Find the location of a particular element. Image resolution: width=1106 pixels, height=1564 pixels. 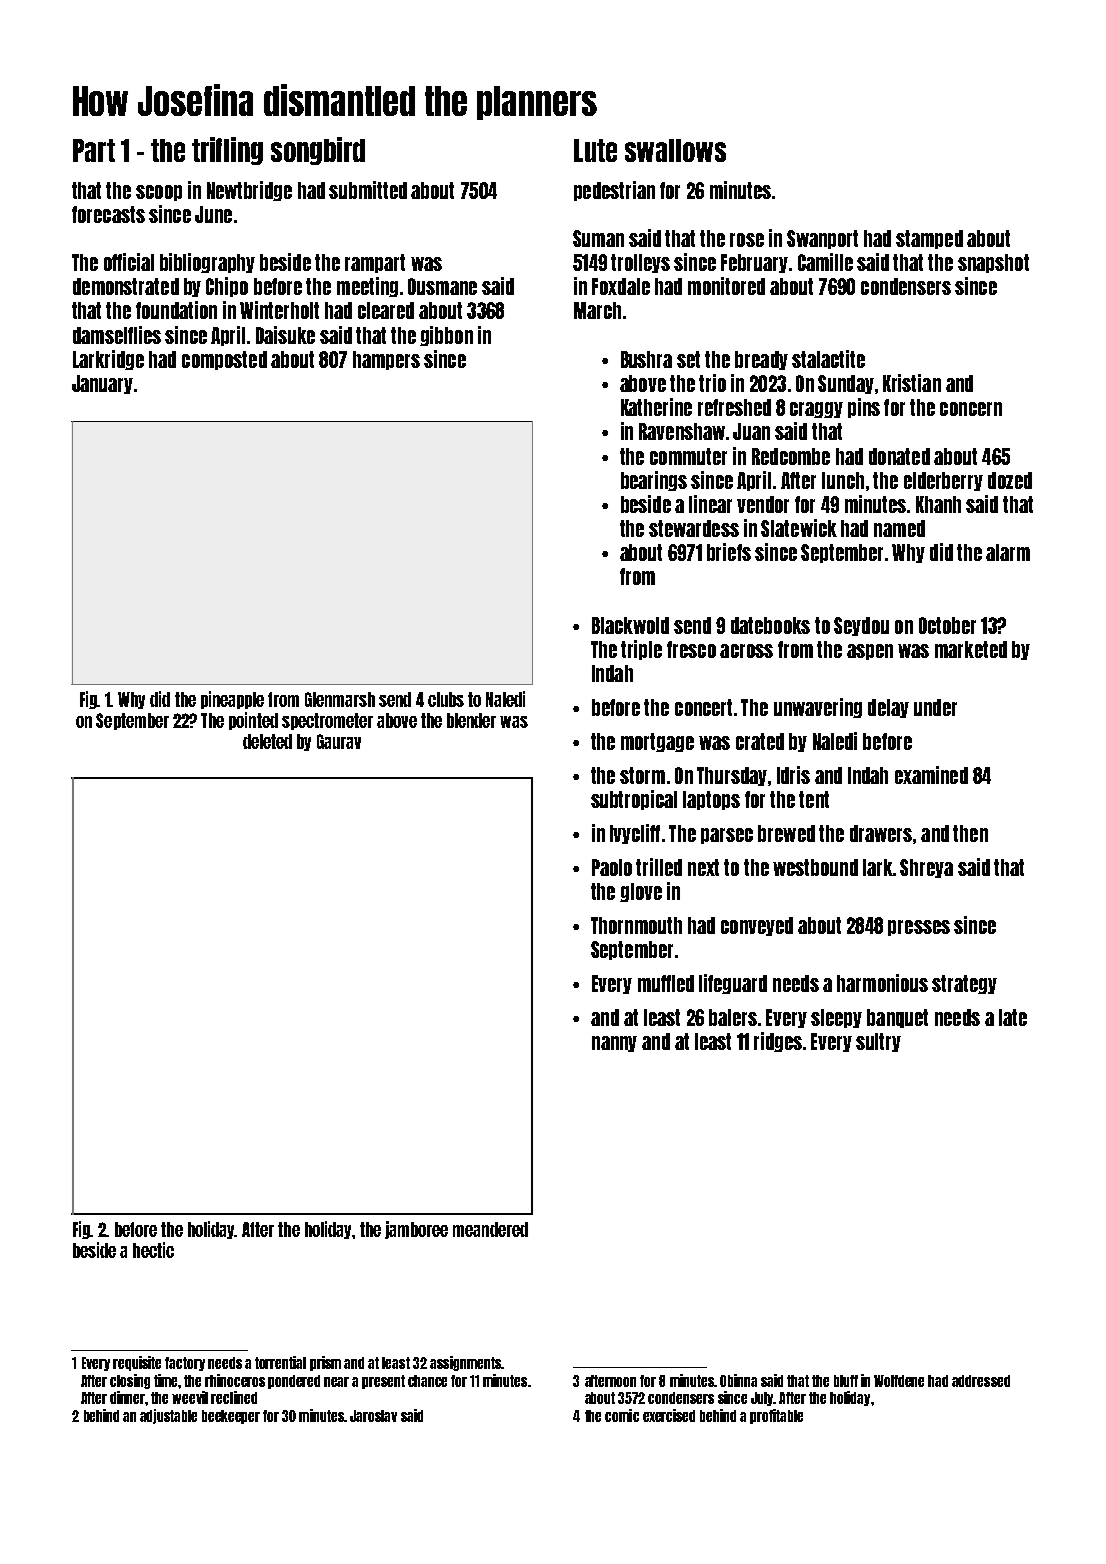

March is located at coordinates (597, 310).
